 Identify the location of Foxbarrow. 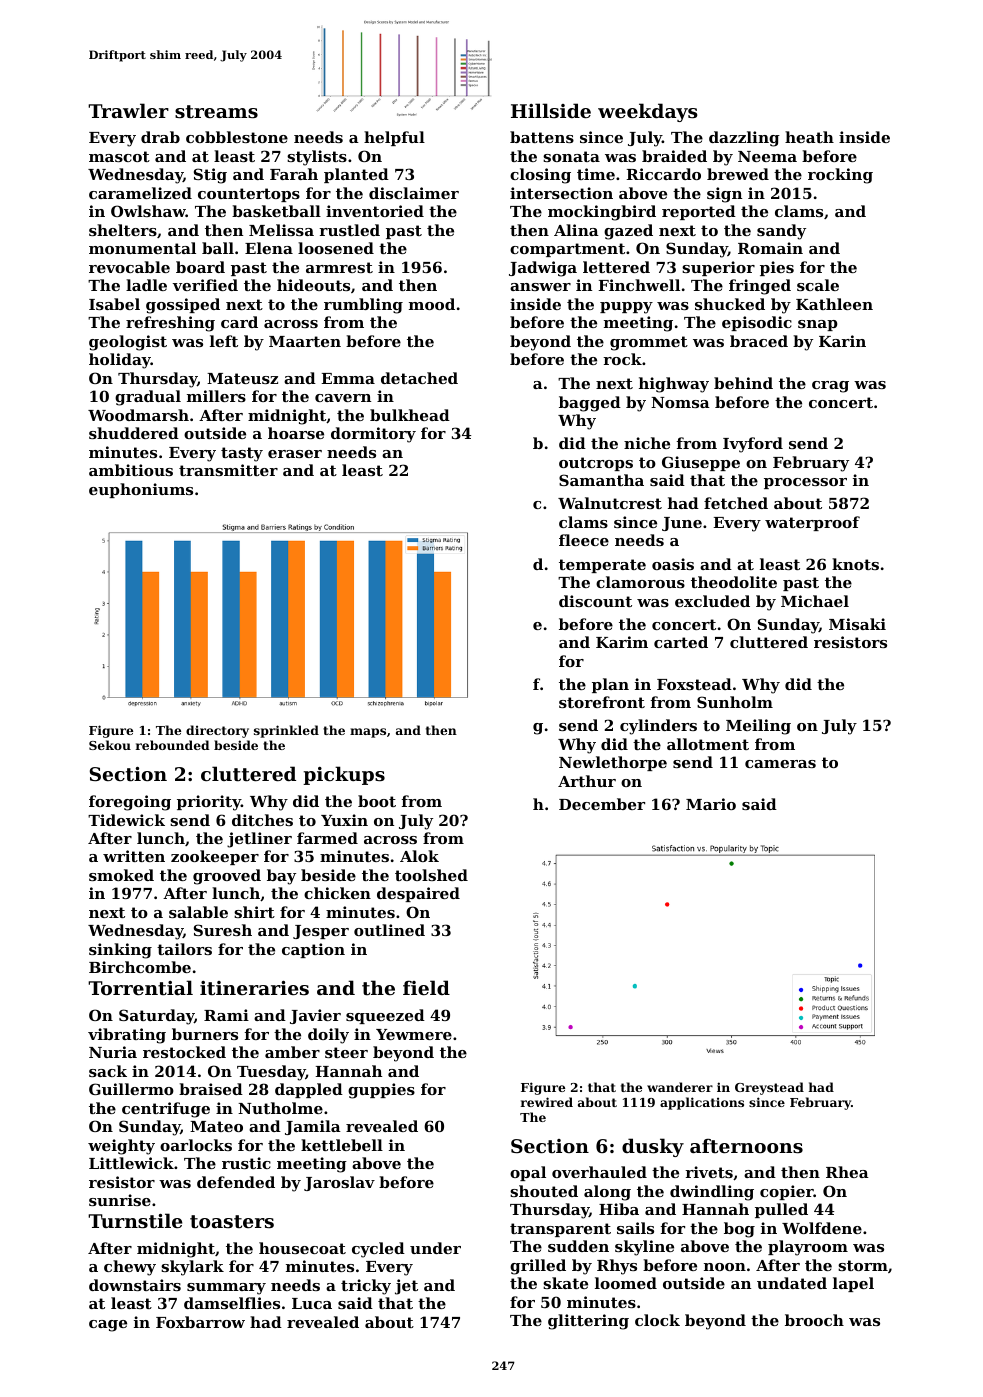
(200, 1322).
